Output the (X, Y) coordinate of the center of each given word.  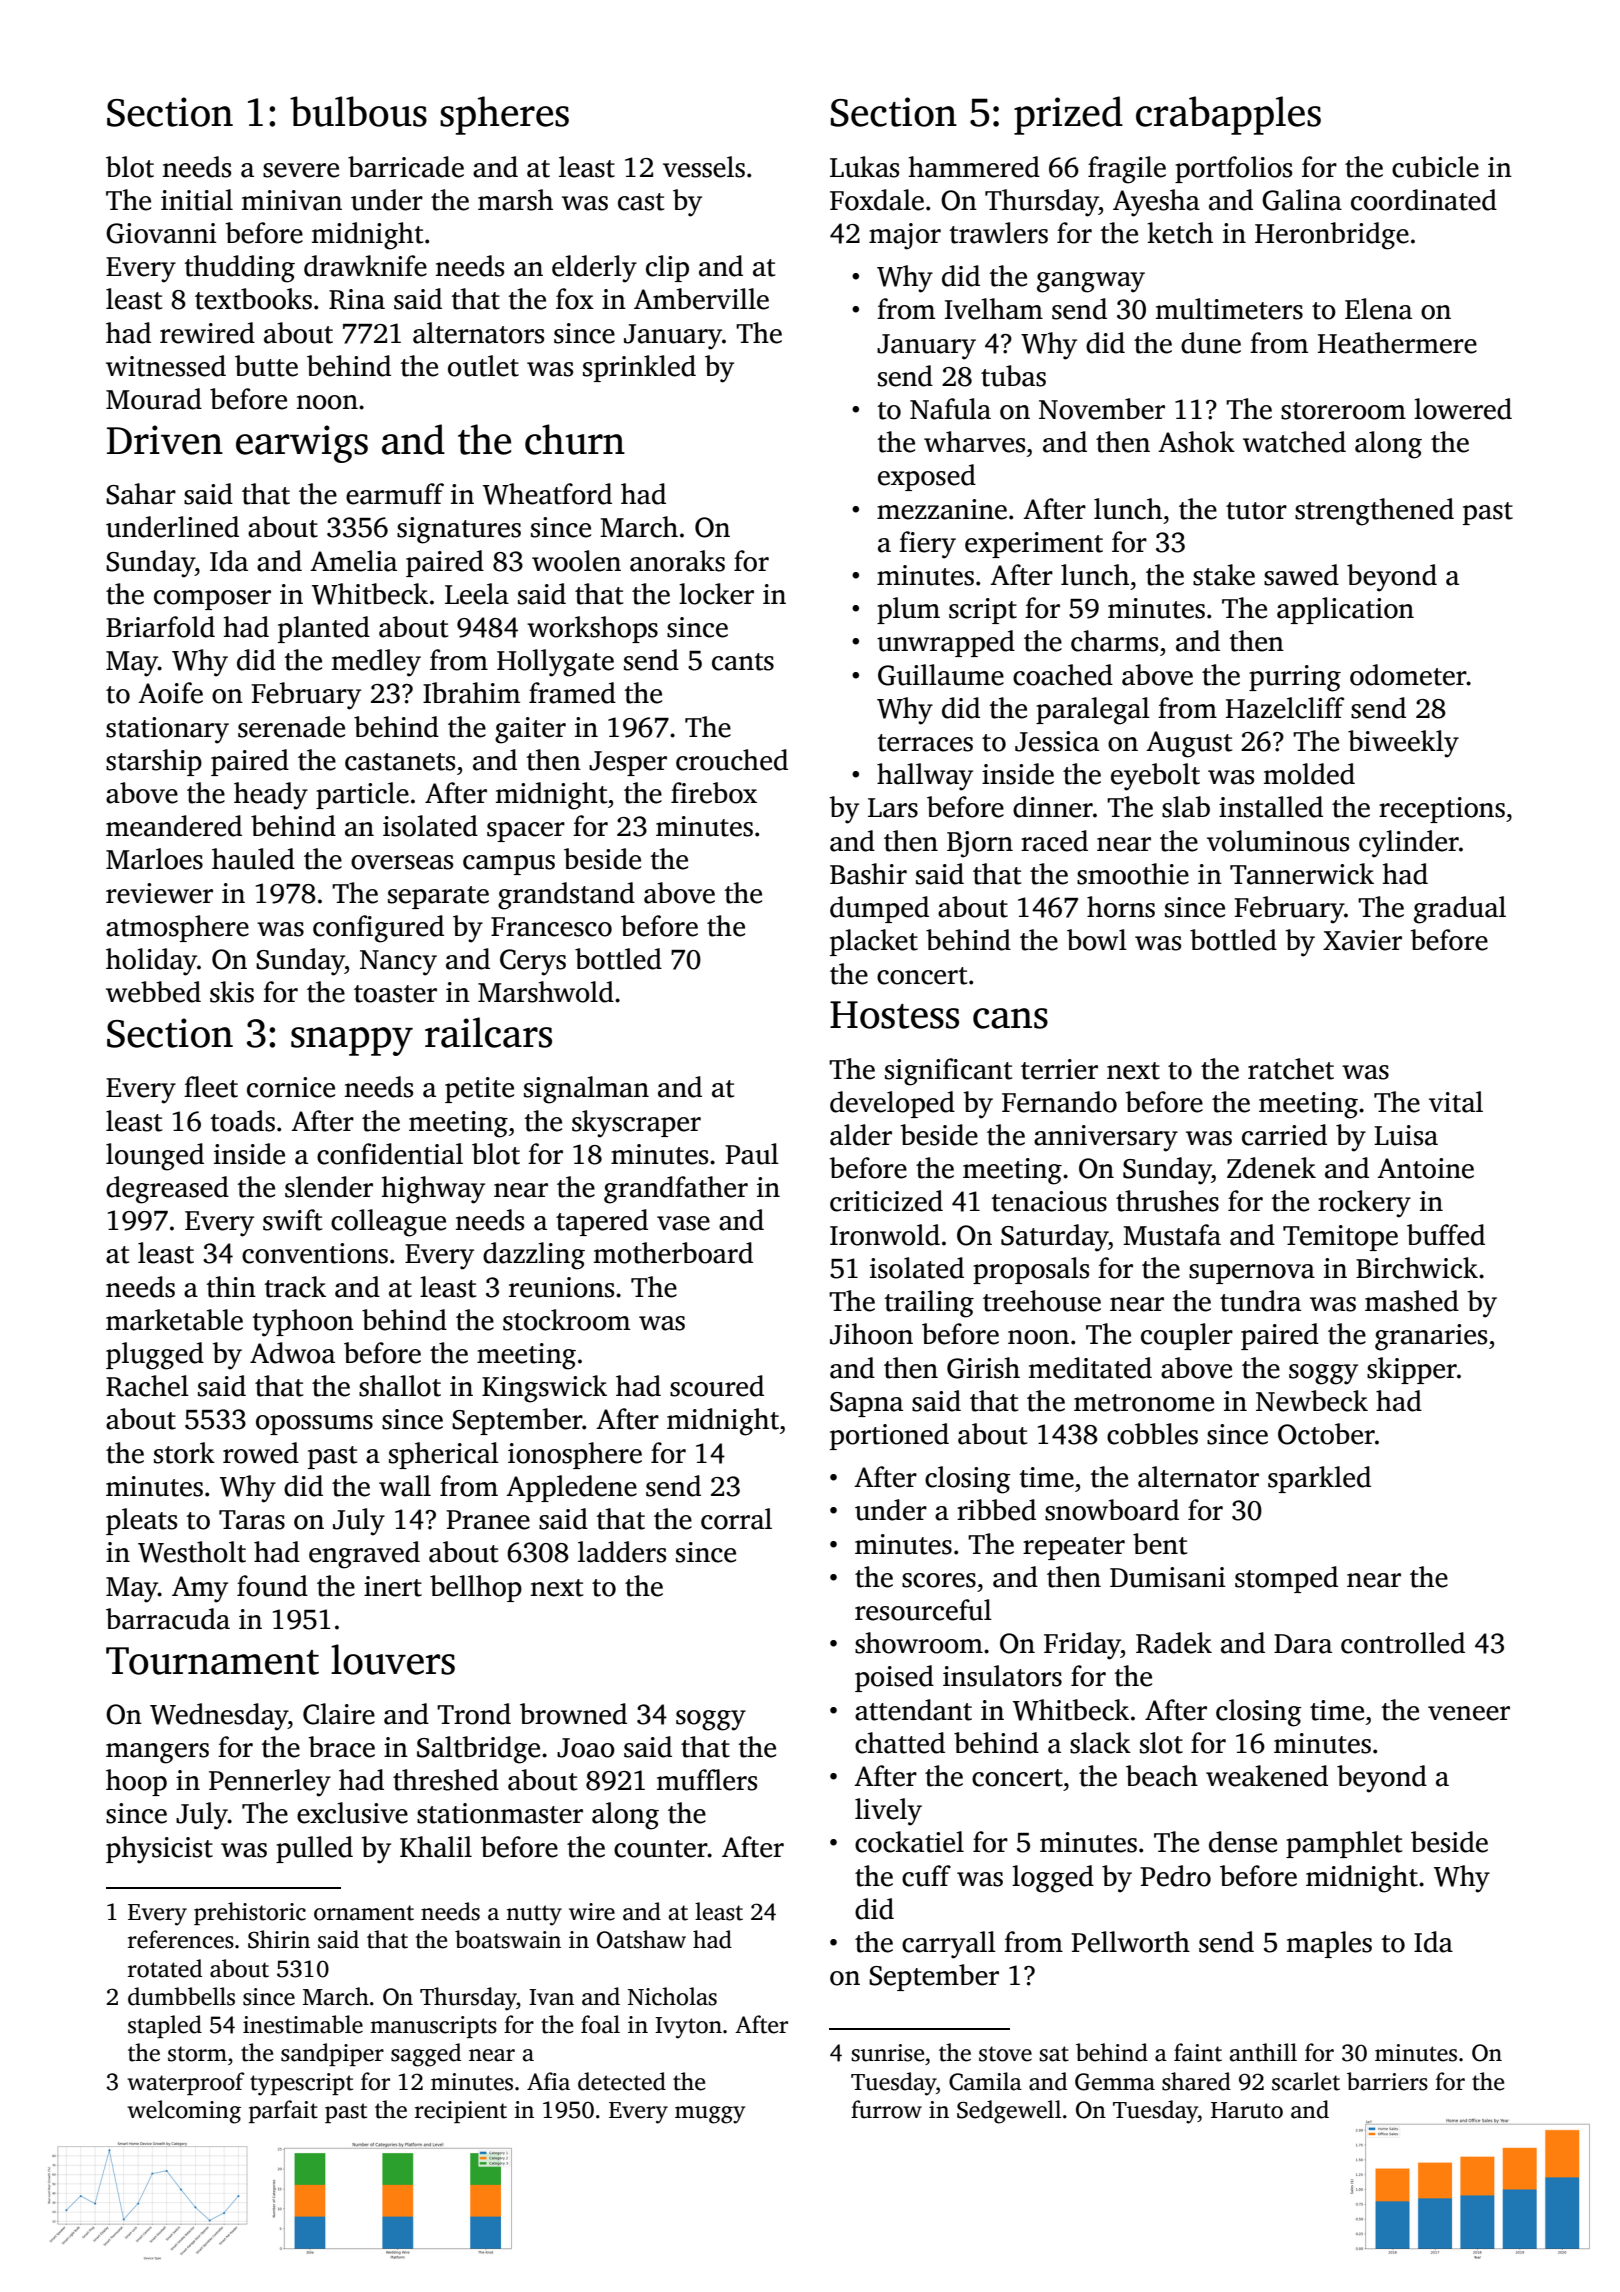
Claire (339, 1714)
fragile (1127, 170)
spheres (504, 115)
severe (301, 170)
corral (736, 1519)
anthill (1263, 2052)
